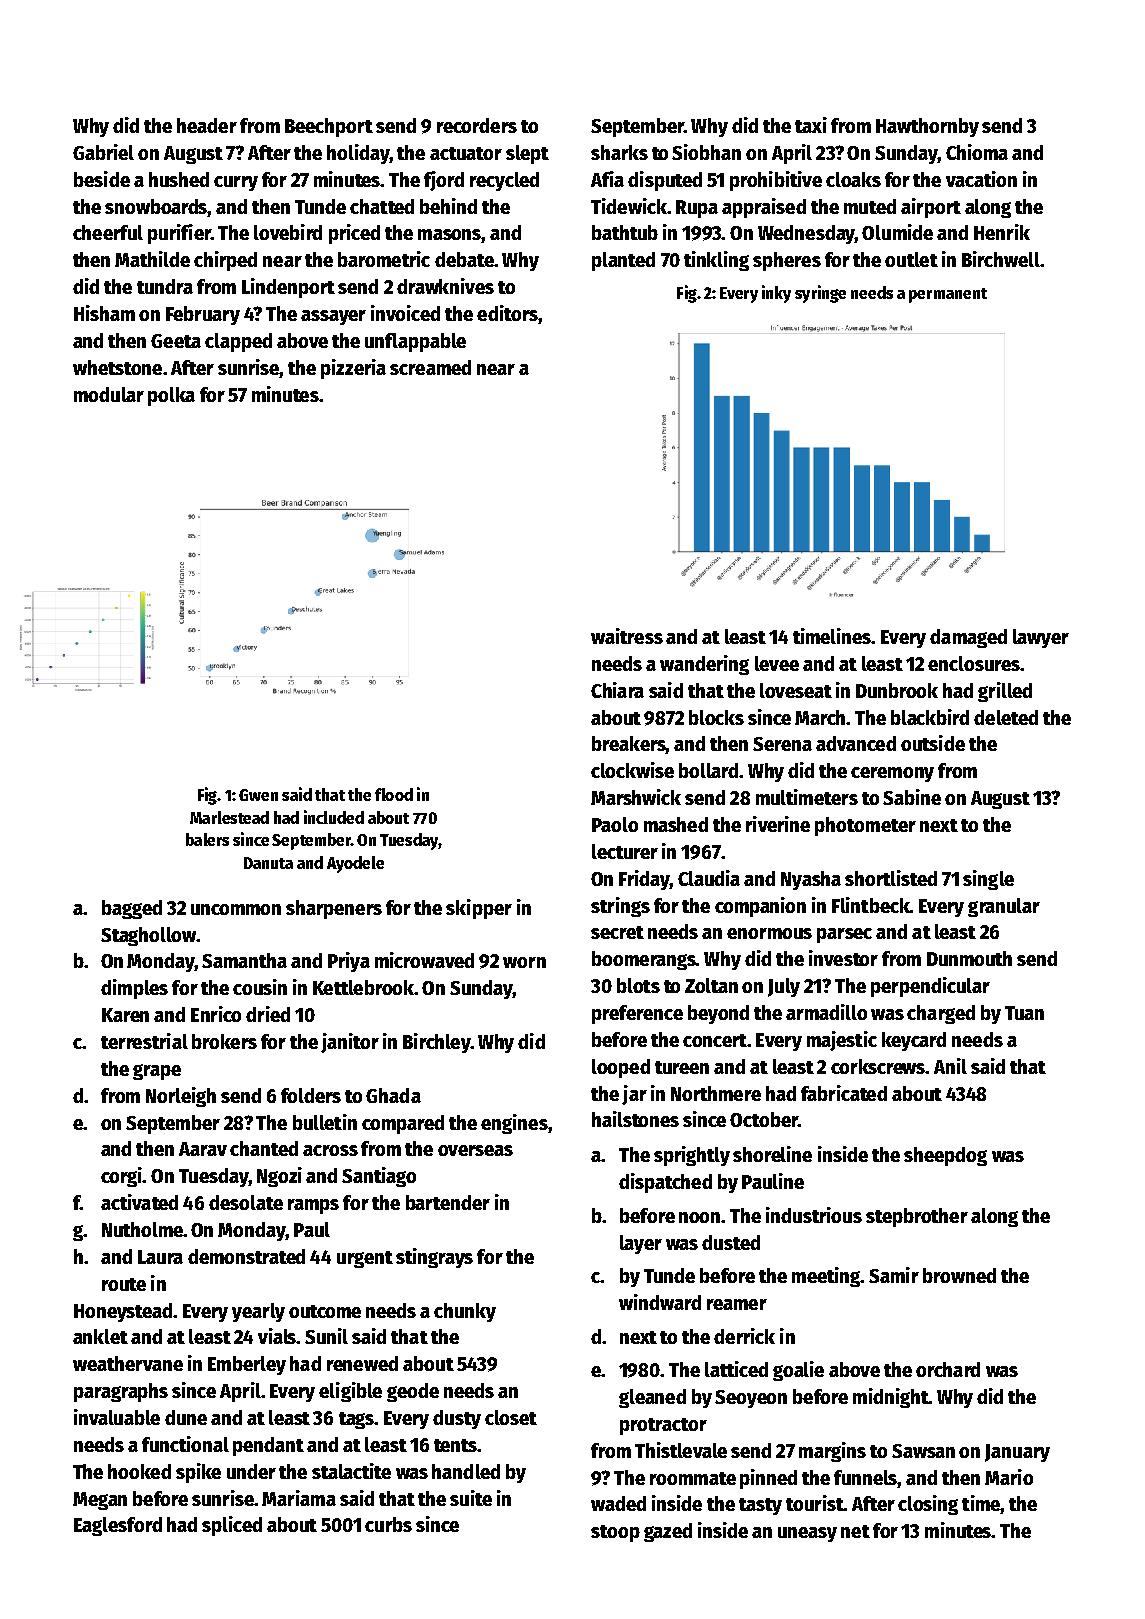  Describe the element at coordinates (716, 261) in the image. I see `tinkling` at that location.
